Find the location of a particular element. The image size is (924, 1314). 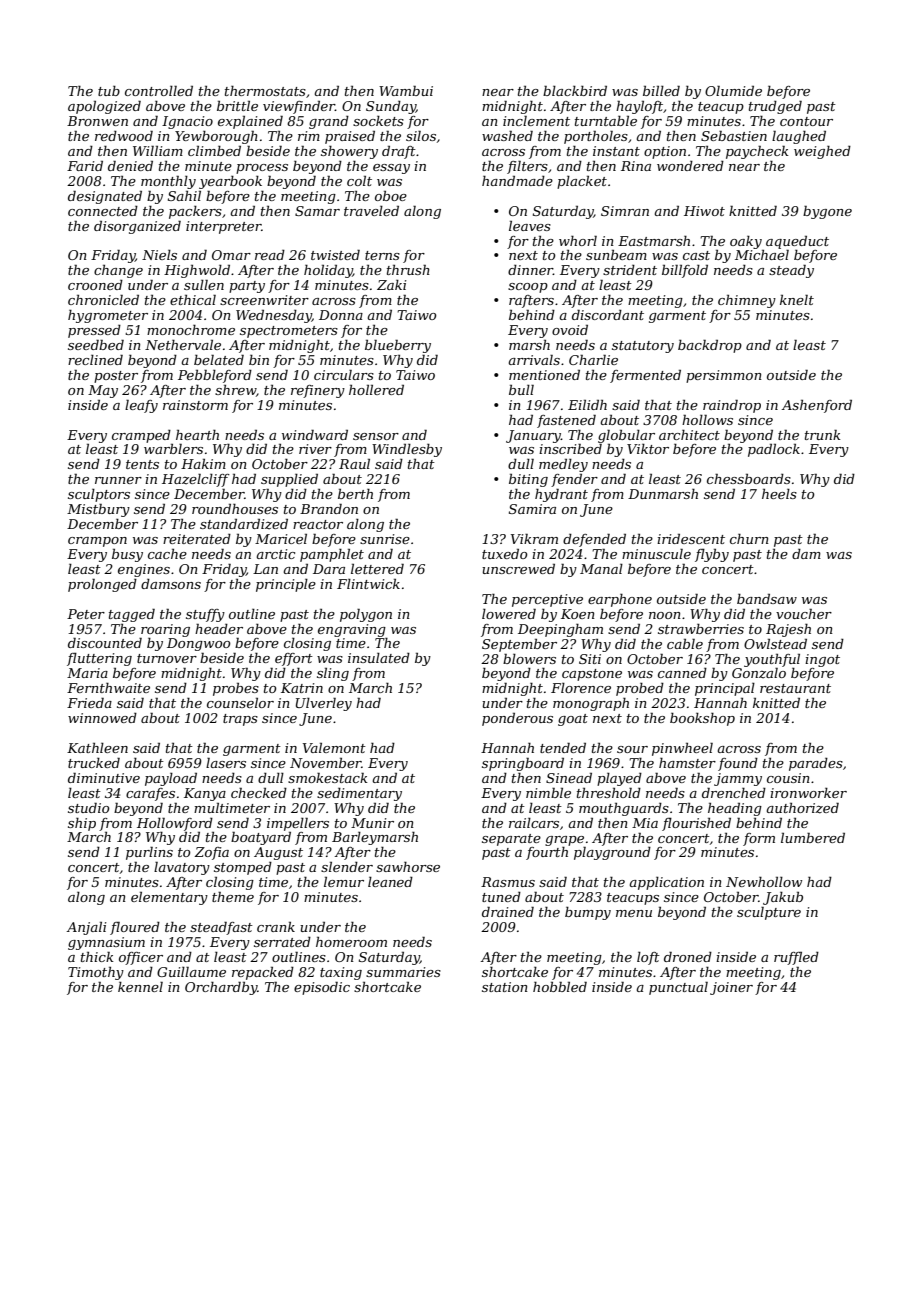

twisted is located at coordinates (335, 255).
